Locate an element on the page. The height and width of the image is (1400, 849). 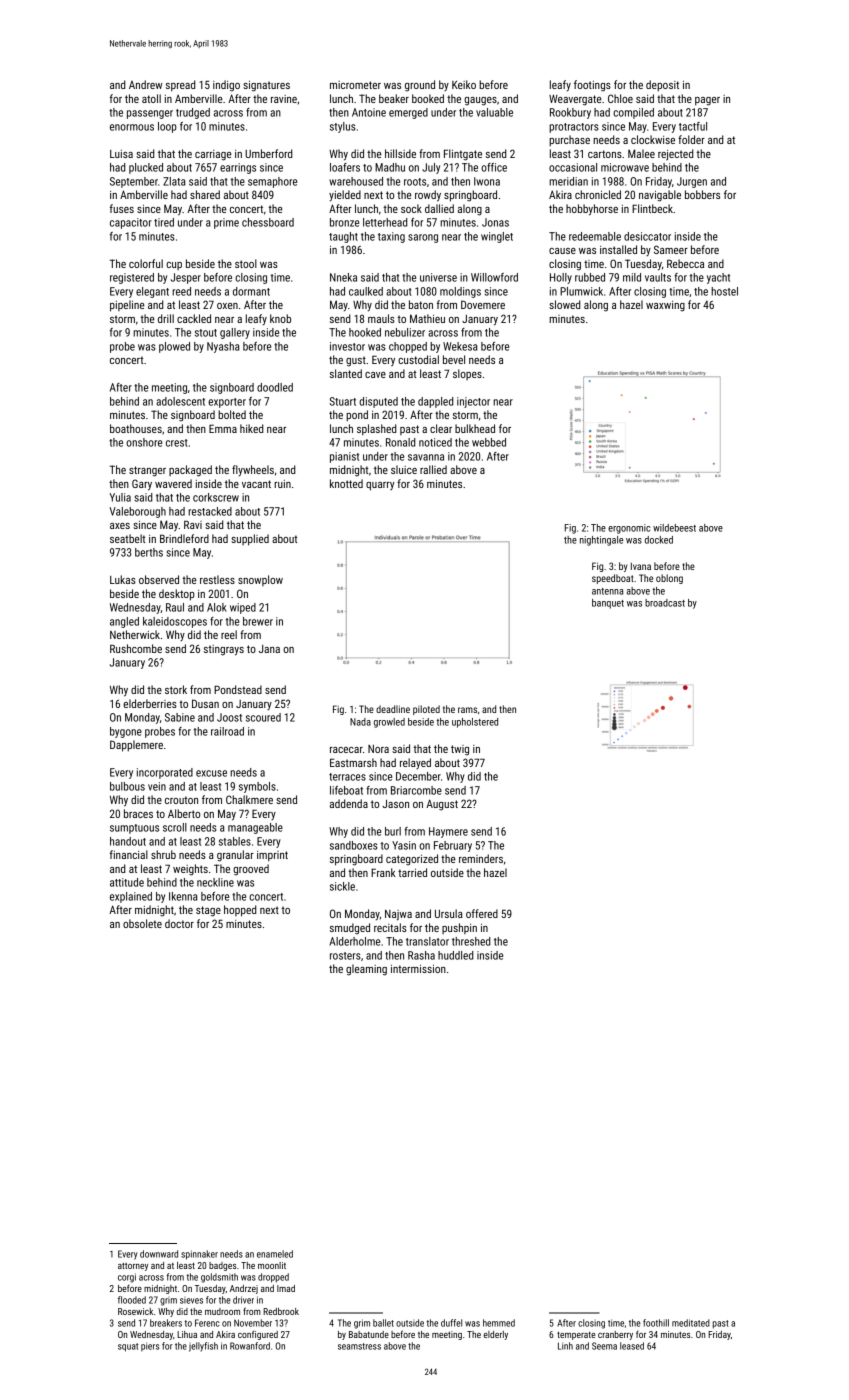
foothill is located at coordinates (656, 1323).
